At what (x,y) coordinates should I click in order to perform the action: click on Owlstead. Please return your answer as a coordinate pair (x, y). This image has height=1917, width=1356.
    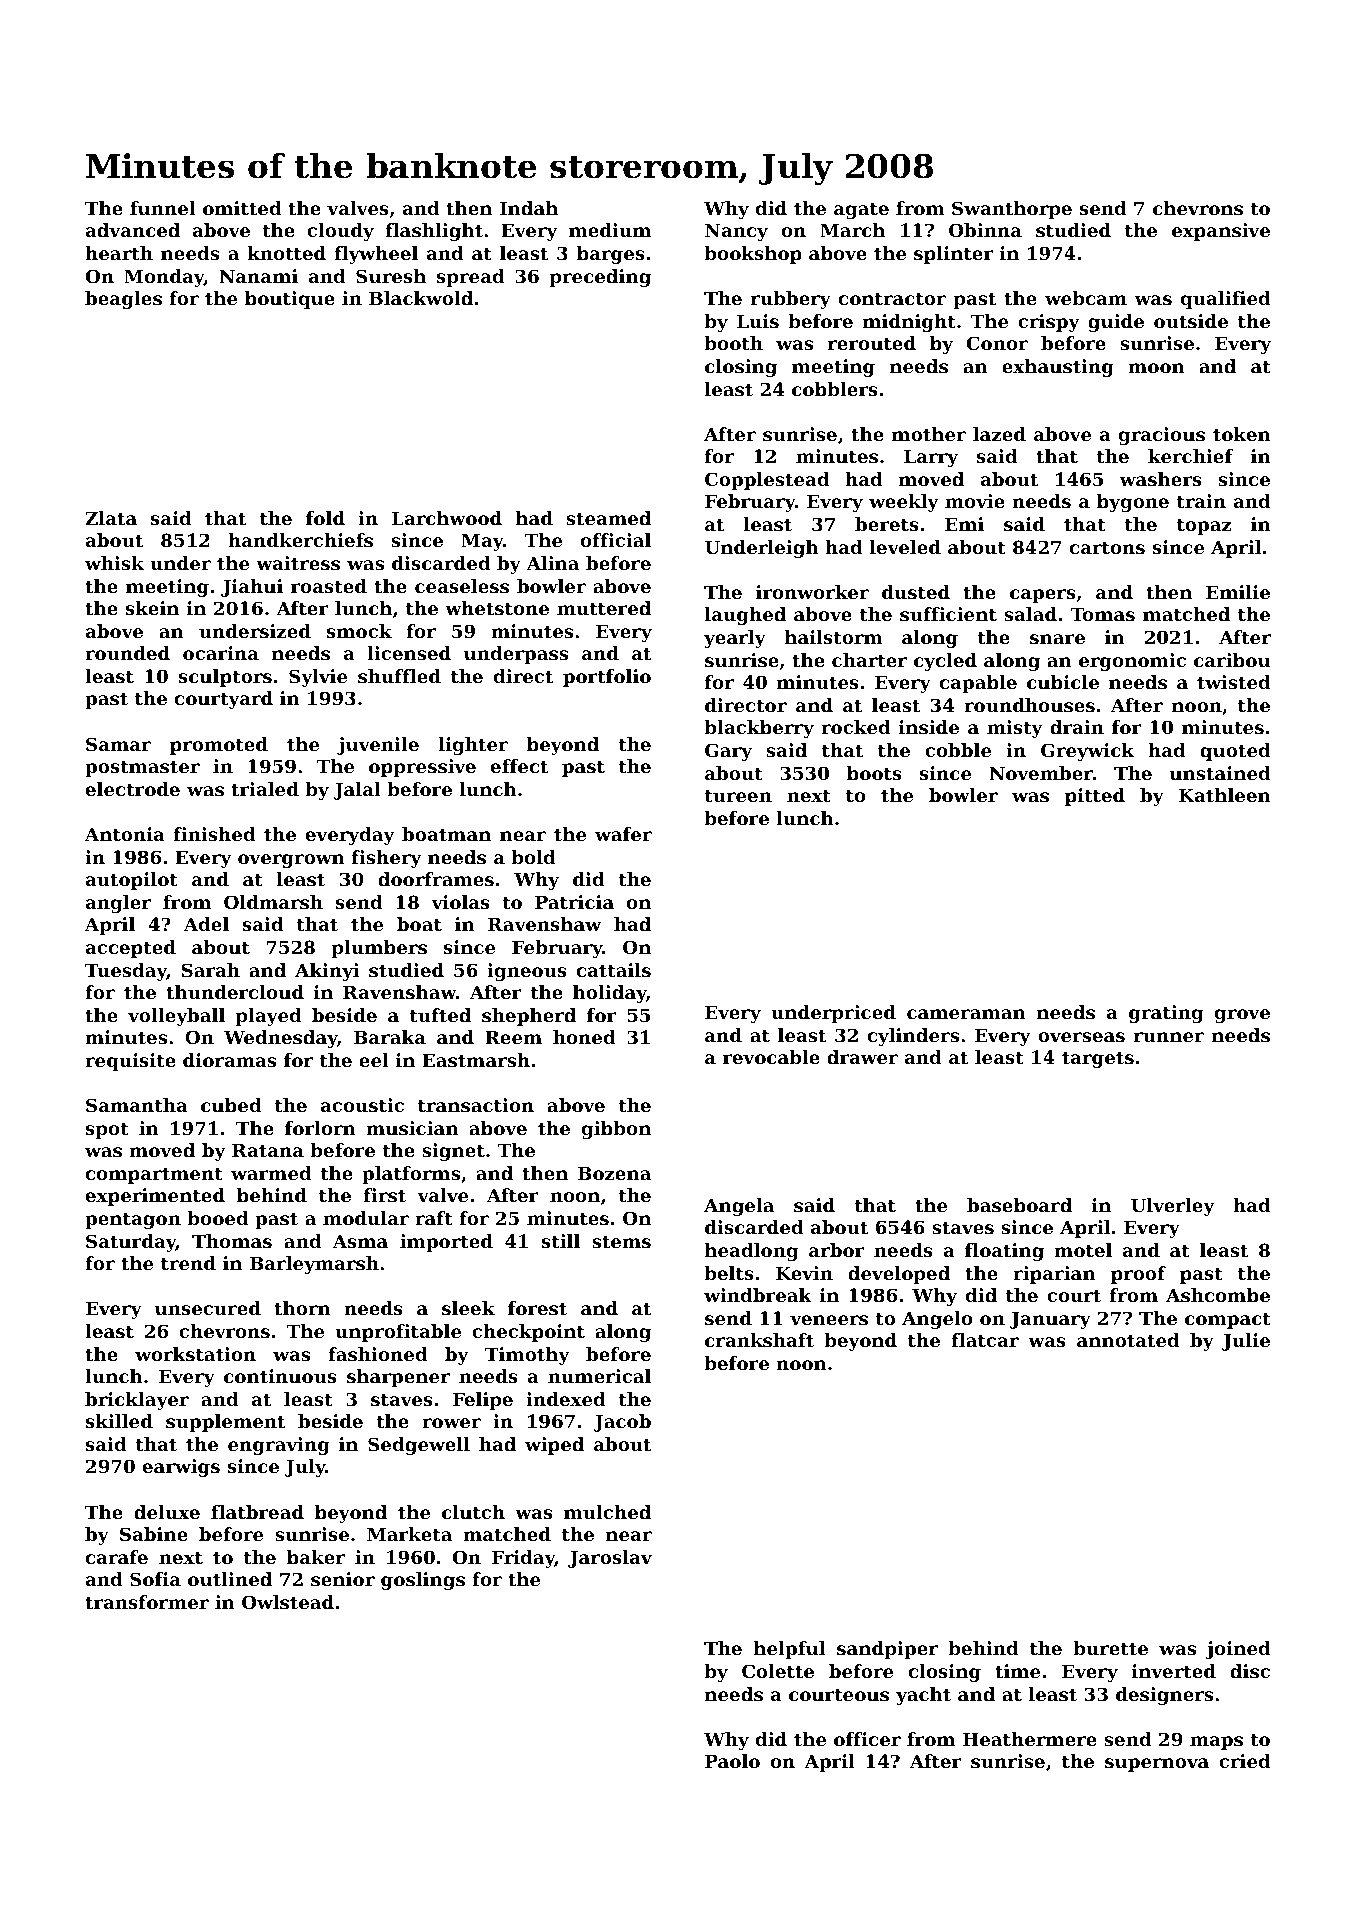
    Looking at the image, I should click on (288, 1602).
